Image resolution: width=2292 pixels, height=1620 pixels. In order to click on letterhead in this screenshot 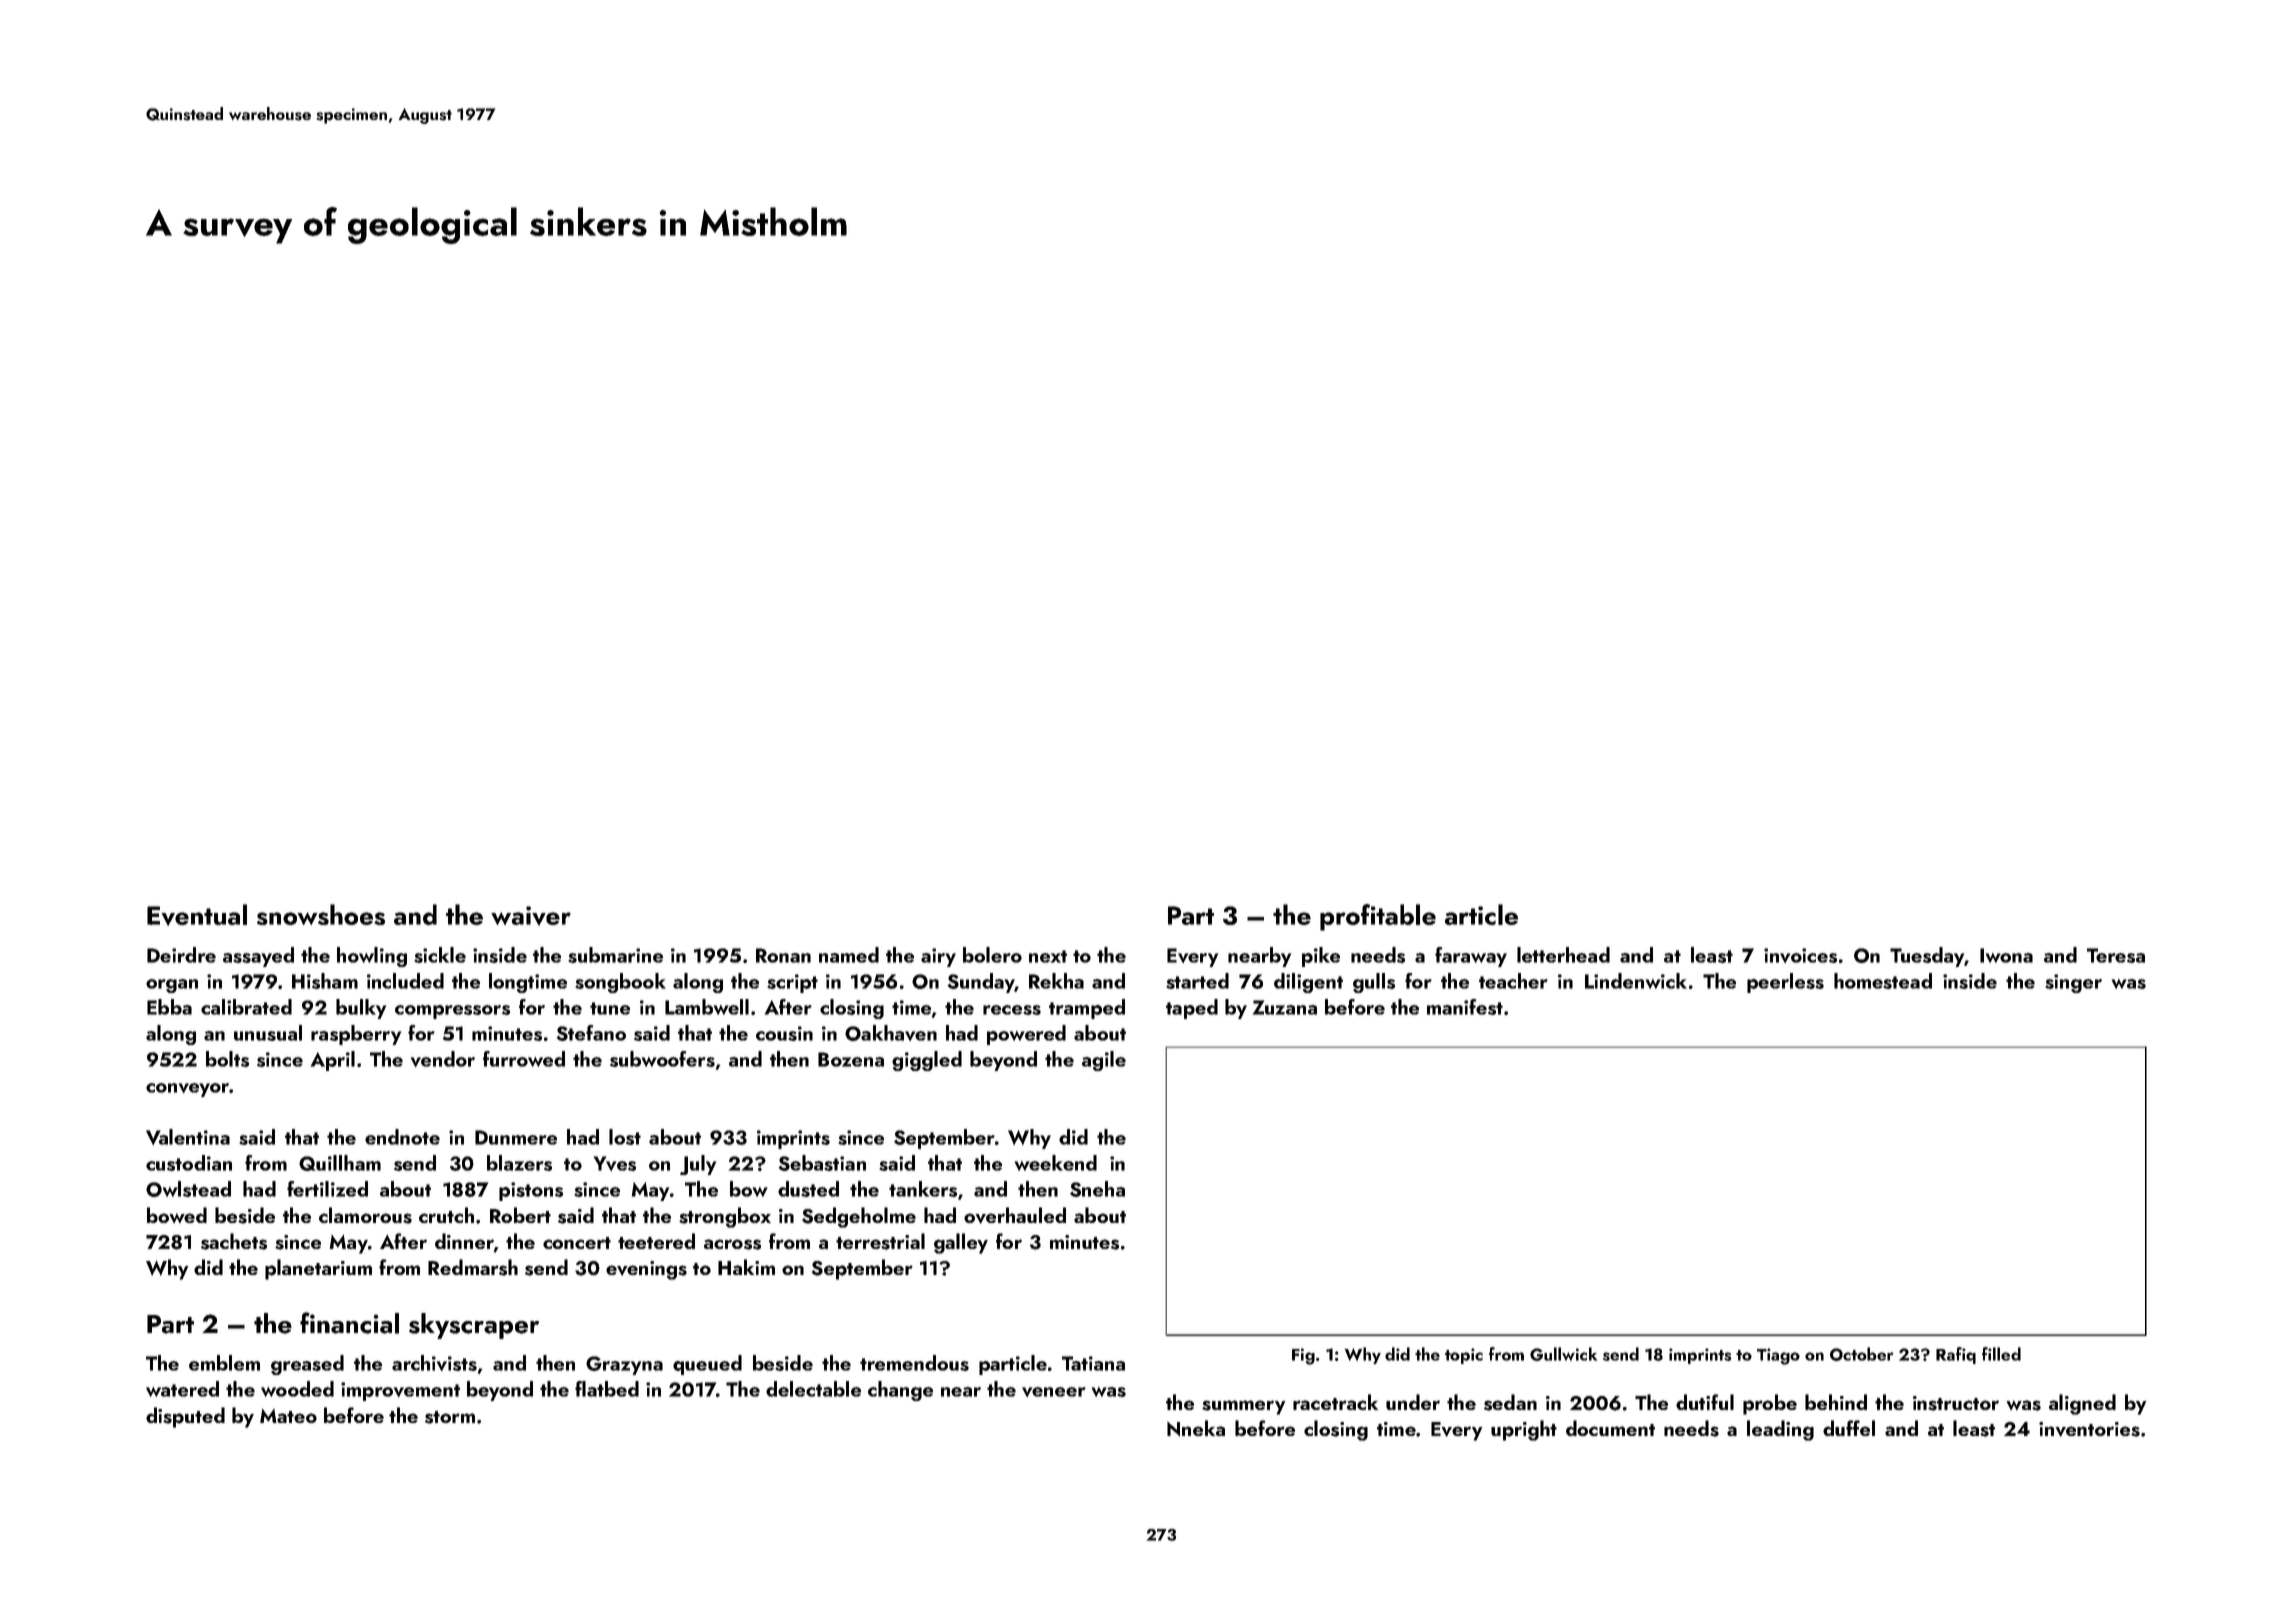, I will do `click(1563, 955)`.
